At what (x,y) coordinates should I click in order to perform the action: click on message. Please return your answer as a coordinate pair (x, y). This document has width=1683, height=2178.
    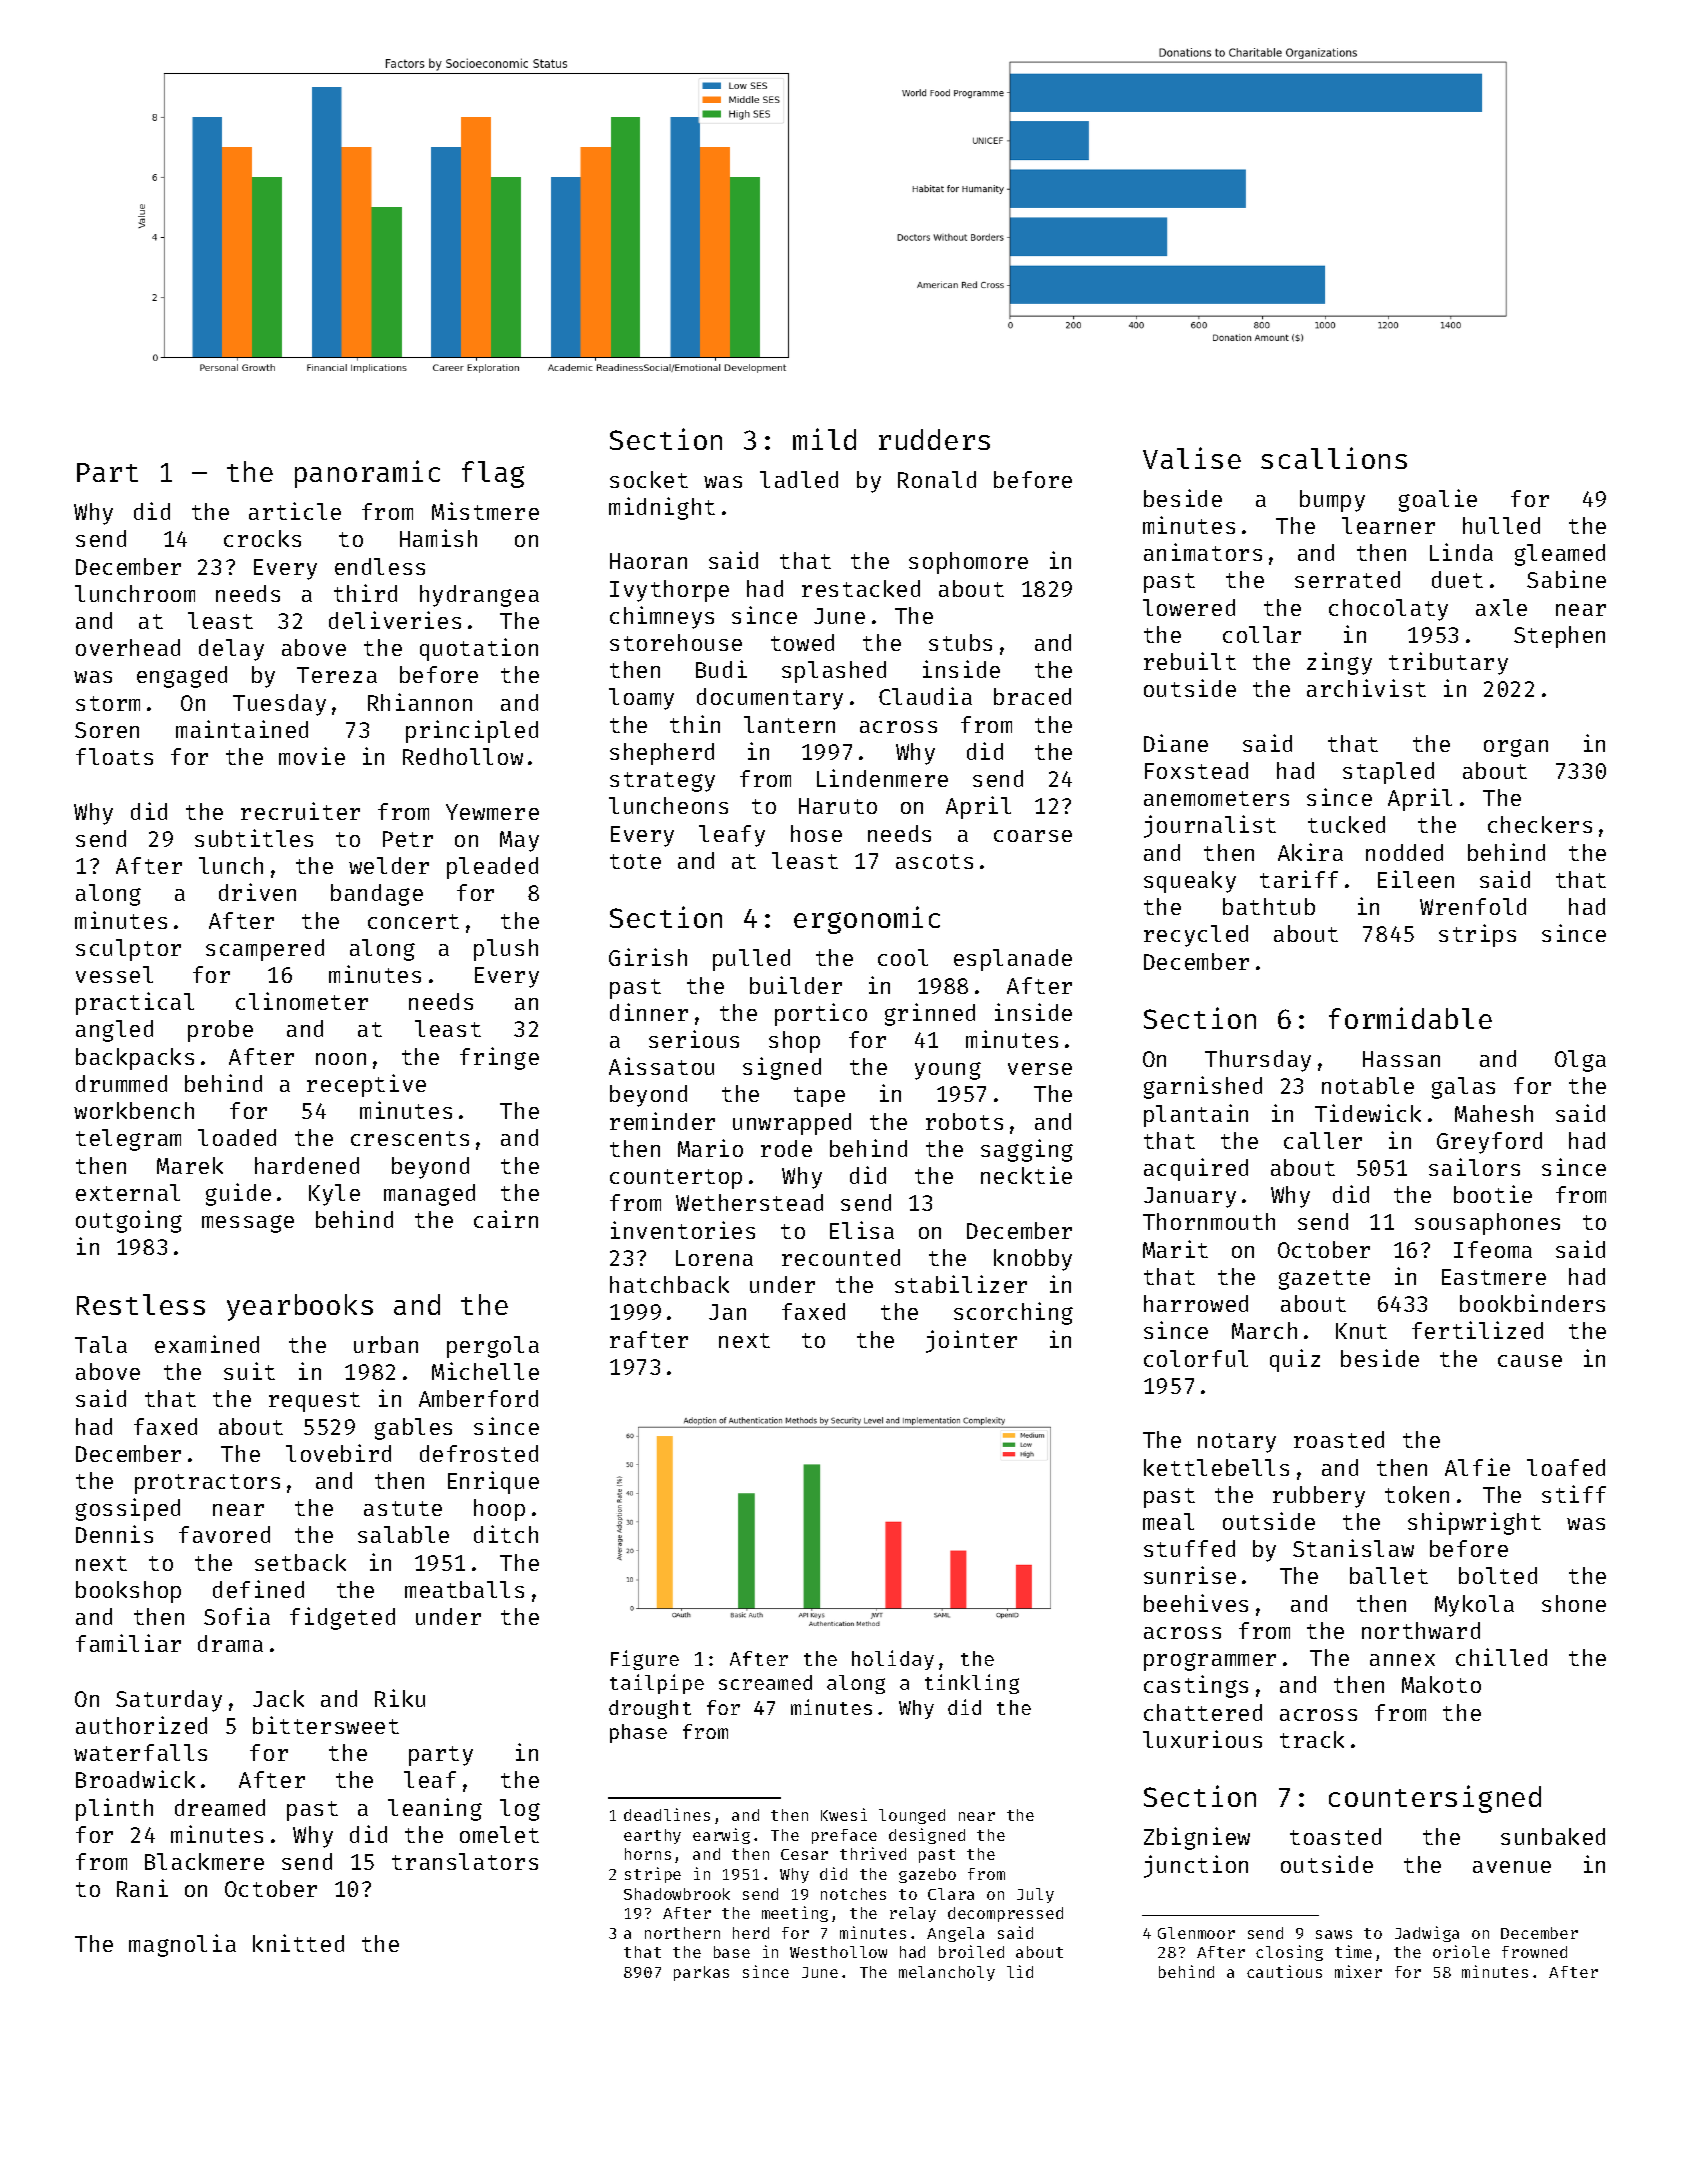
    Looking at the image, I should click on (248, 1224).
